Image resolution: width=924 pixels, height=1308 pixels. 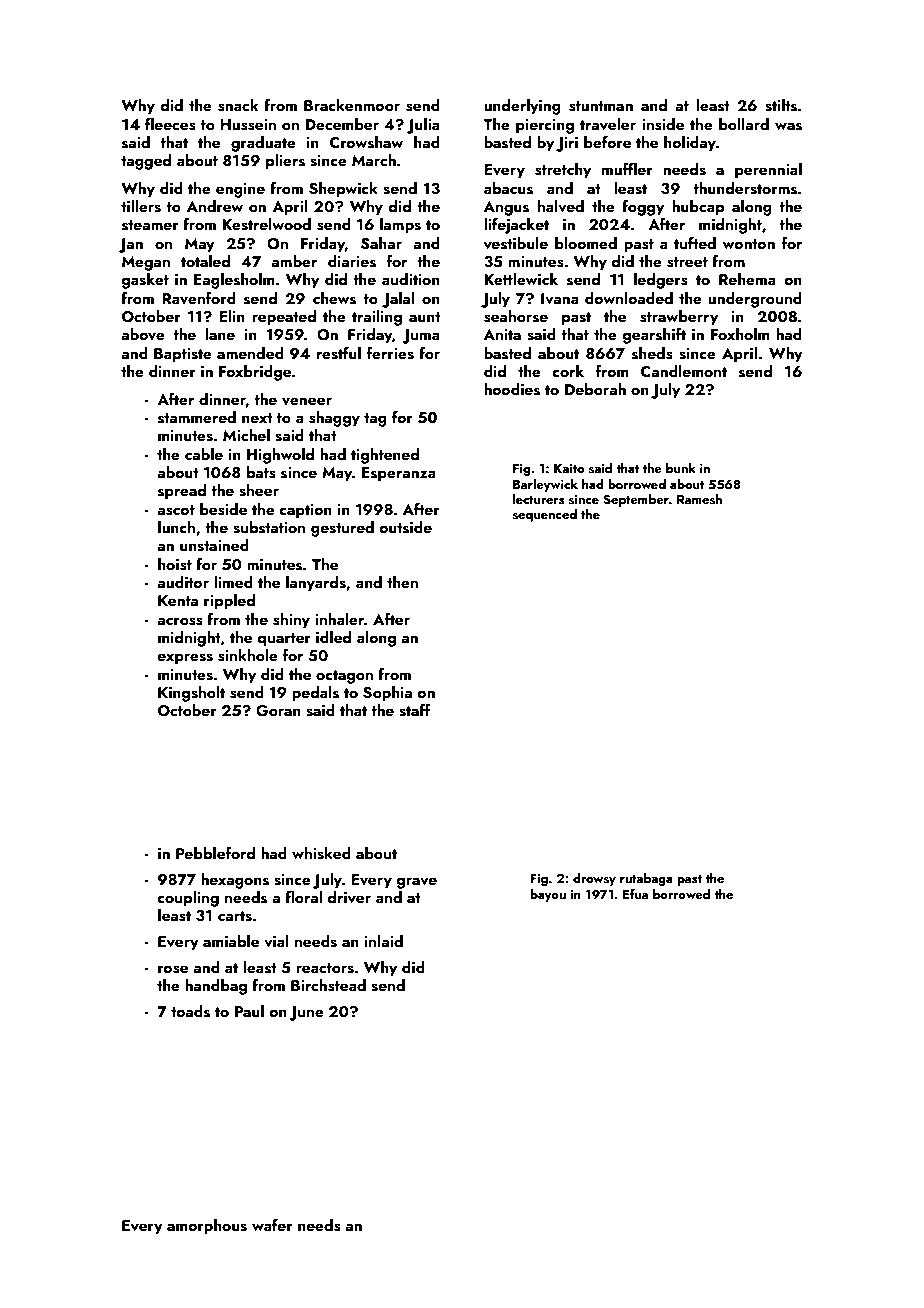 What do you see at coordinates (238, 105) in the document?
I see `snack` at bounding box center [238, 105].
